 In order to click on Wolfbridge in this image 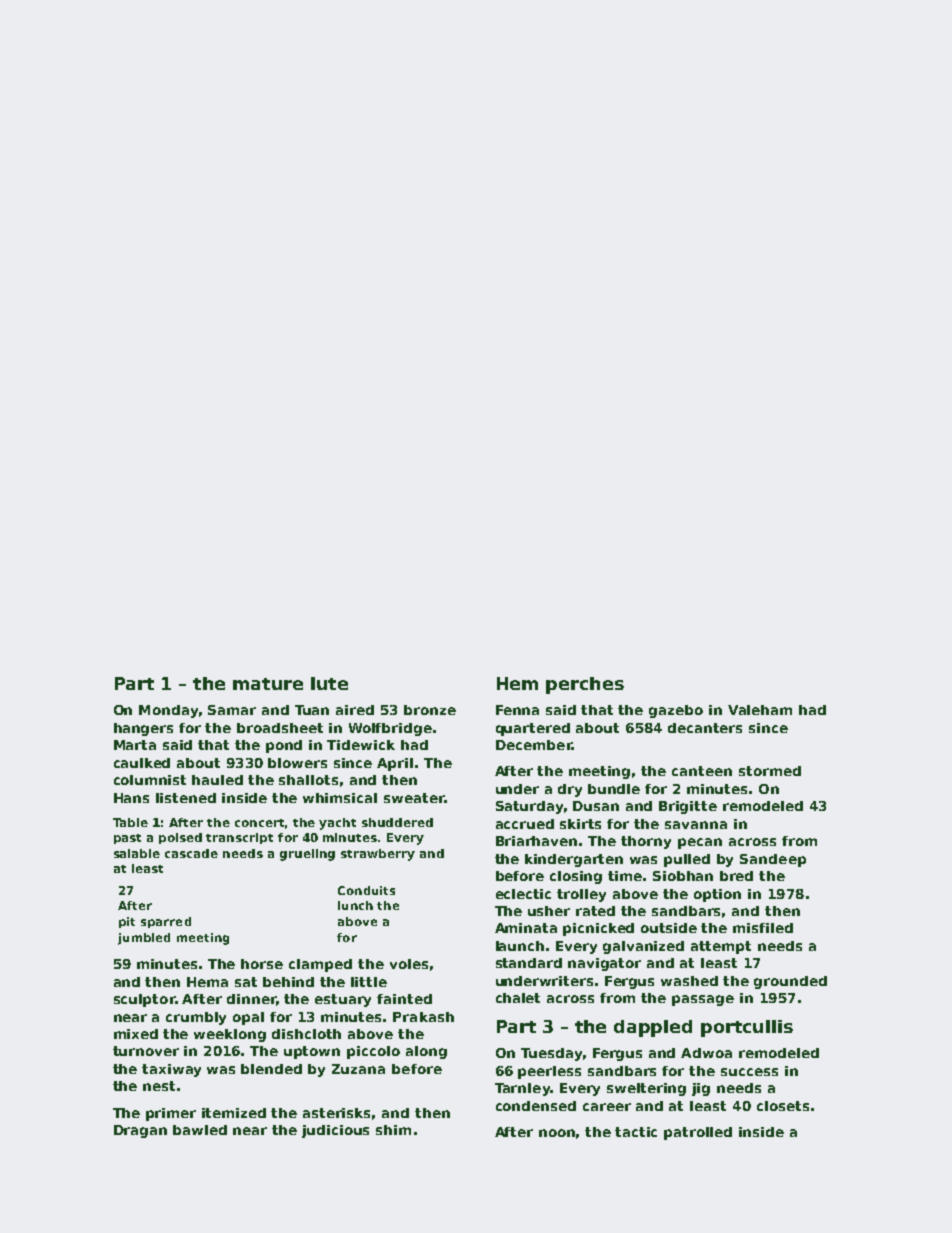, I will do `click(390, 729)`.
